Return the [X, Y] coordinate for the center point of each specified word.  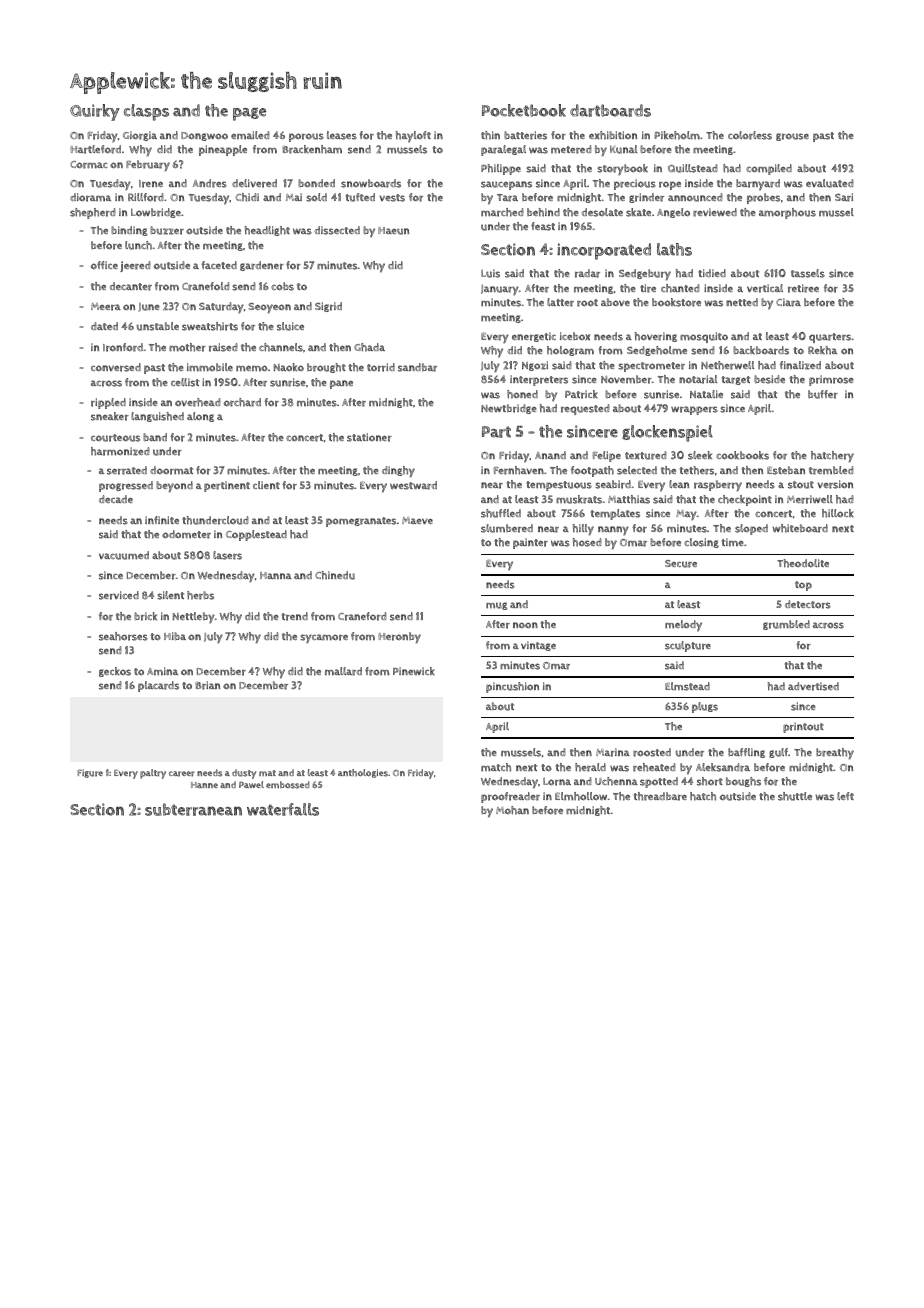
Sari [844, 197]
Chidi [247, 197]
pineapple [223, 150]
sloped [751, 529]
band [155, 437]
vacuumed [124, 555]
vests [392, 198]
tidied [712, 273]
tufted [360, 197]
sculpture [688, 646]
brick [145, 616]
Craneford [362, 616]
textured [646, 455]
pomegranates [361, 522]
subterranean [193, 809]
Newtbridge [509, 409]
